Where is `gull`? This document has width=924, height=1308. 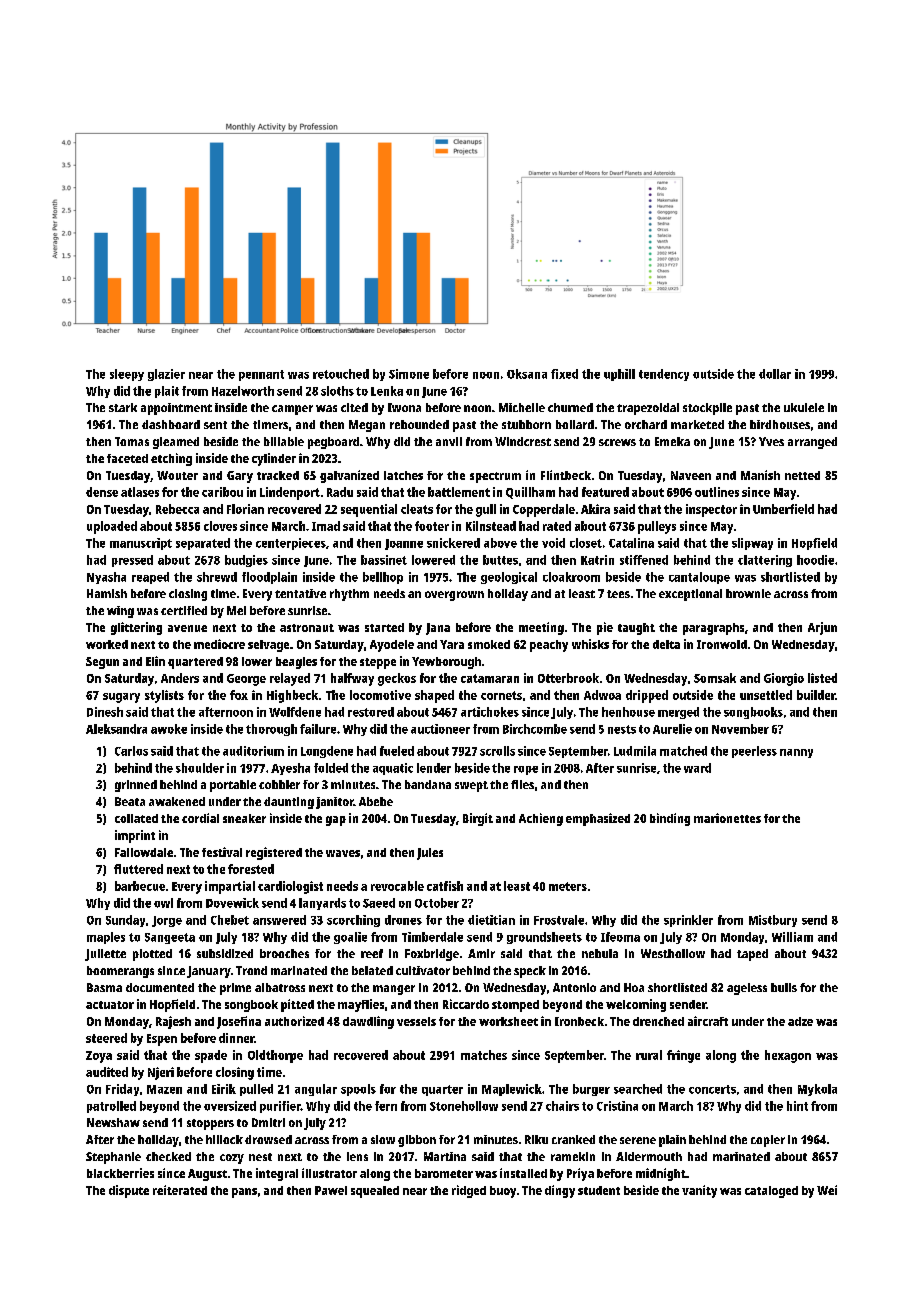
gull is located at coordinates (486, 510).
